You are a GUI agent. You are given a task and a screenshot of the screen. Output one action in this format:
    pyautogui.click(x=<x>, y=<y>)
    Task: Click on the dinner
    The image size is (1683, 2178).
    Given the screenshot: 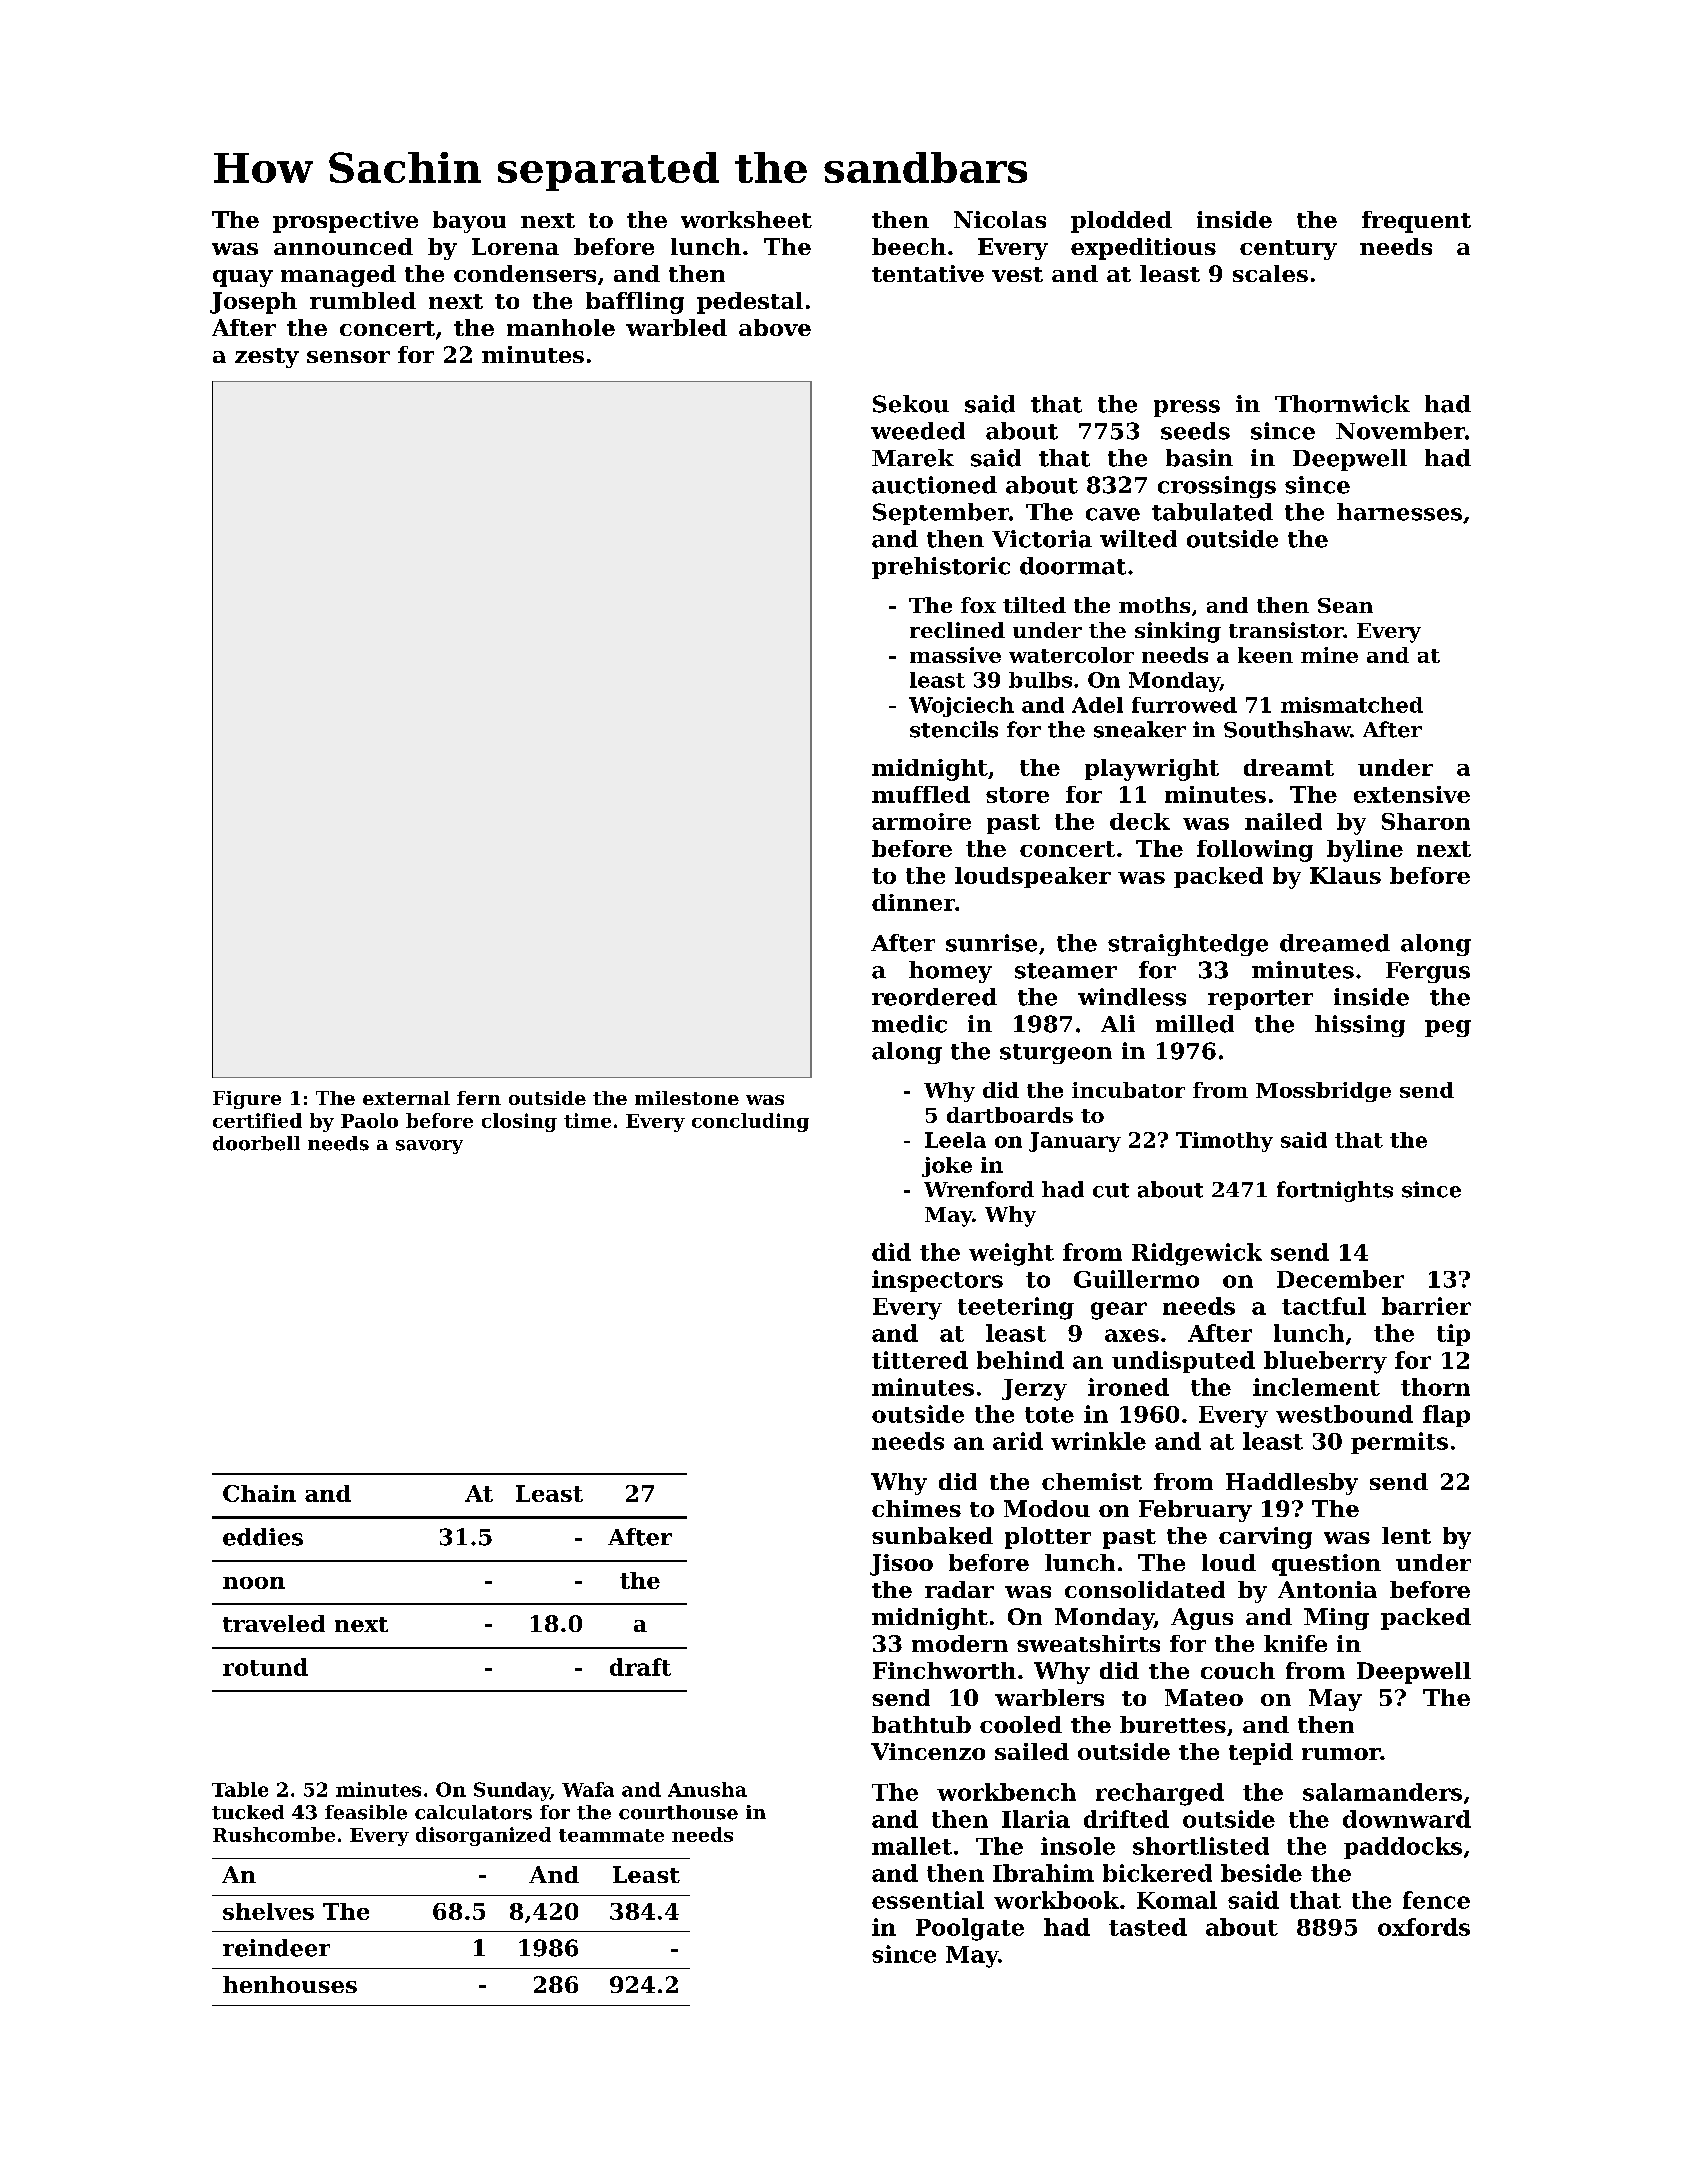 What is the action you would take?
    pyautogui.click(x=913, y=902)
